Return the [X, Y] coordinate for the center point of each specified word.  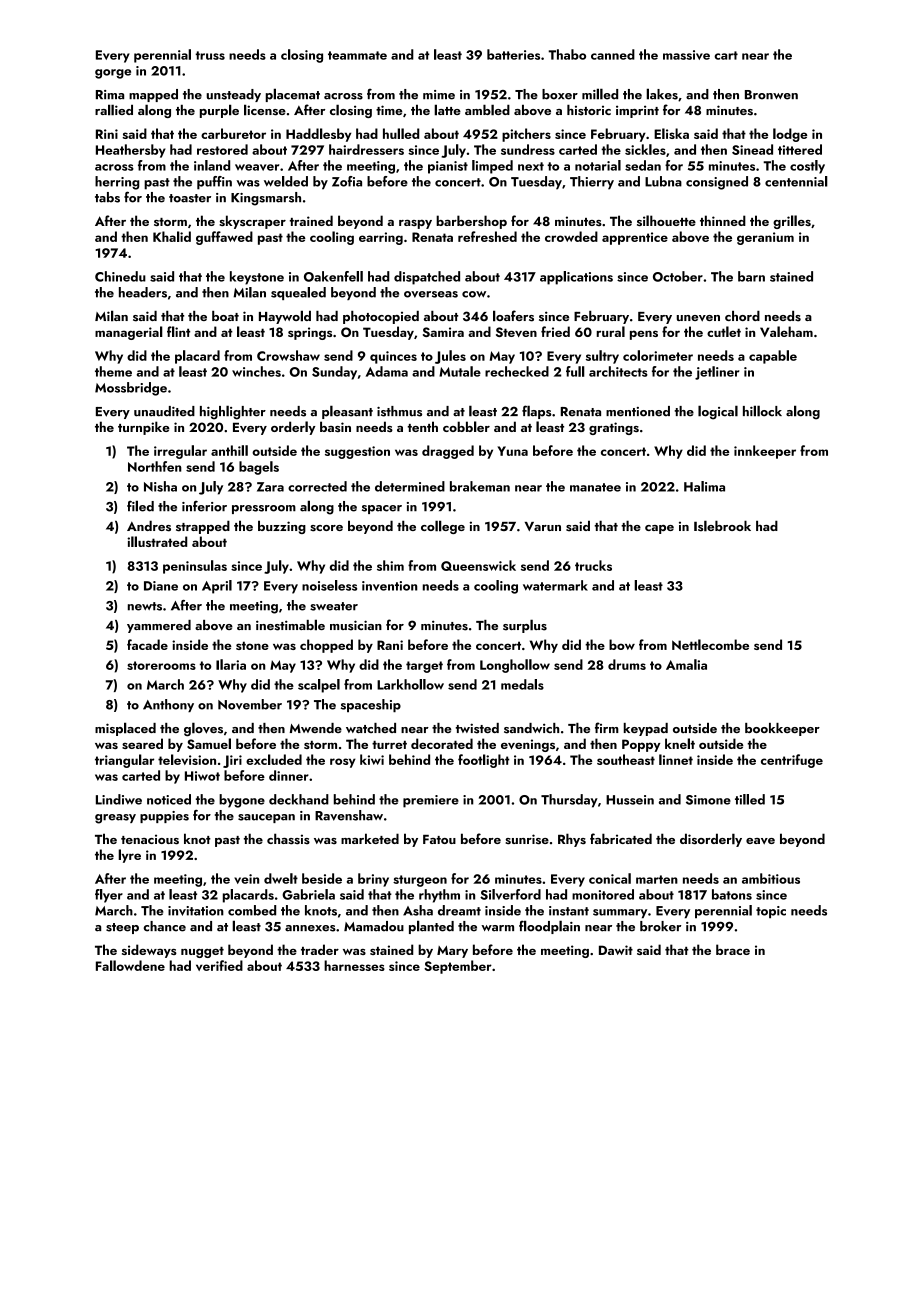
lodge [790, 135]
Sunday [334, 373]
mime [439, 95]
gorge [113, 74]
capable [773, 357]
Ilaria [231, 664]
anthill [229, 450]
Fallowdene [130, 965]
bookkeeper [782, 729]
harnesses [354, 965]
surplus [525, 626]
